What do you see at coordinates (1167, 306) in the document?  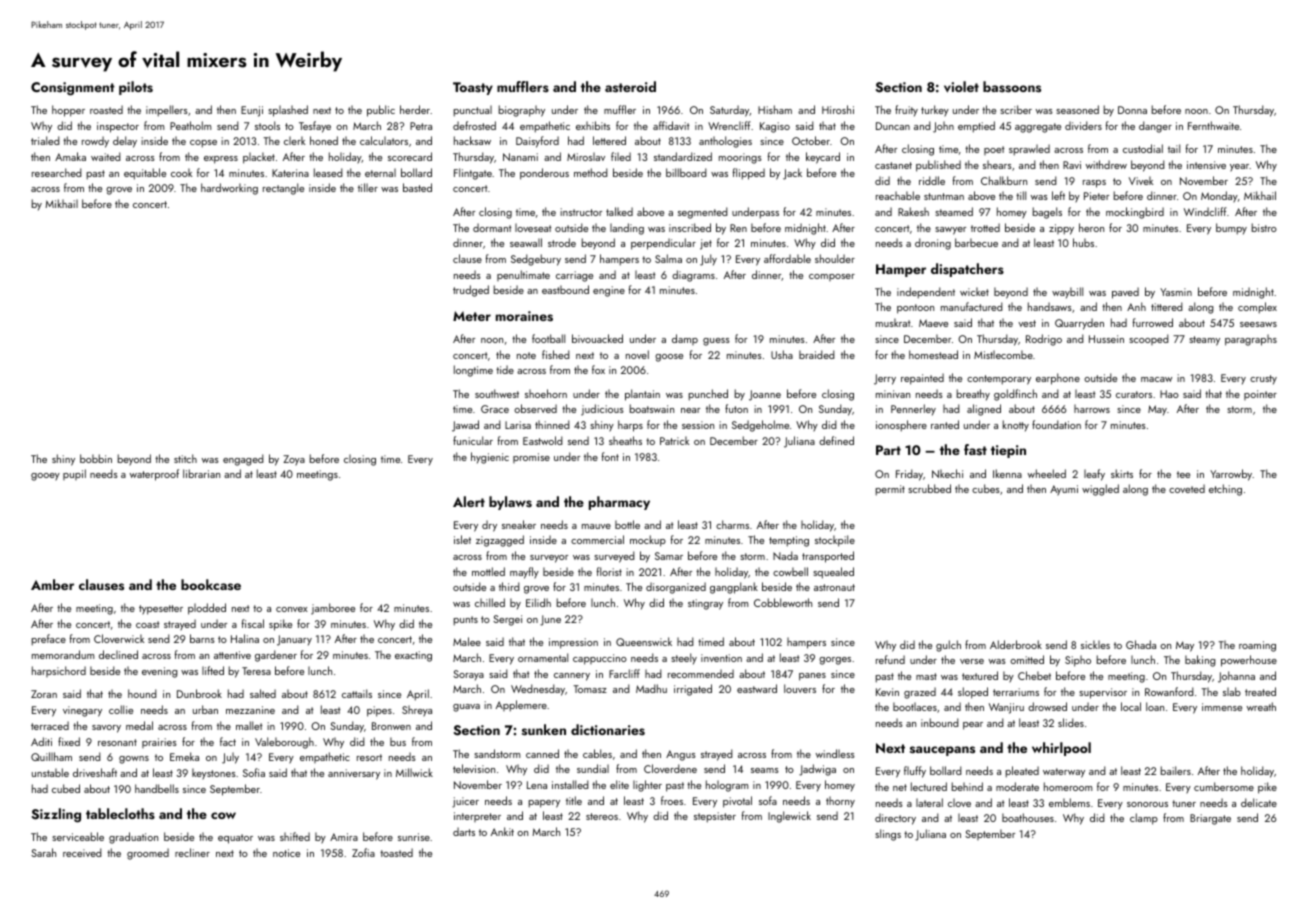 I see `tittered` at bounding box center [1167, 306].
